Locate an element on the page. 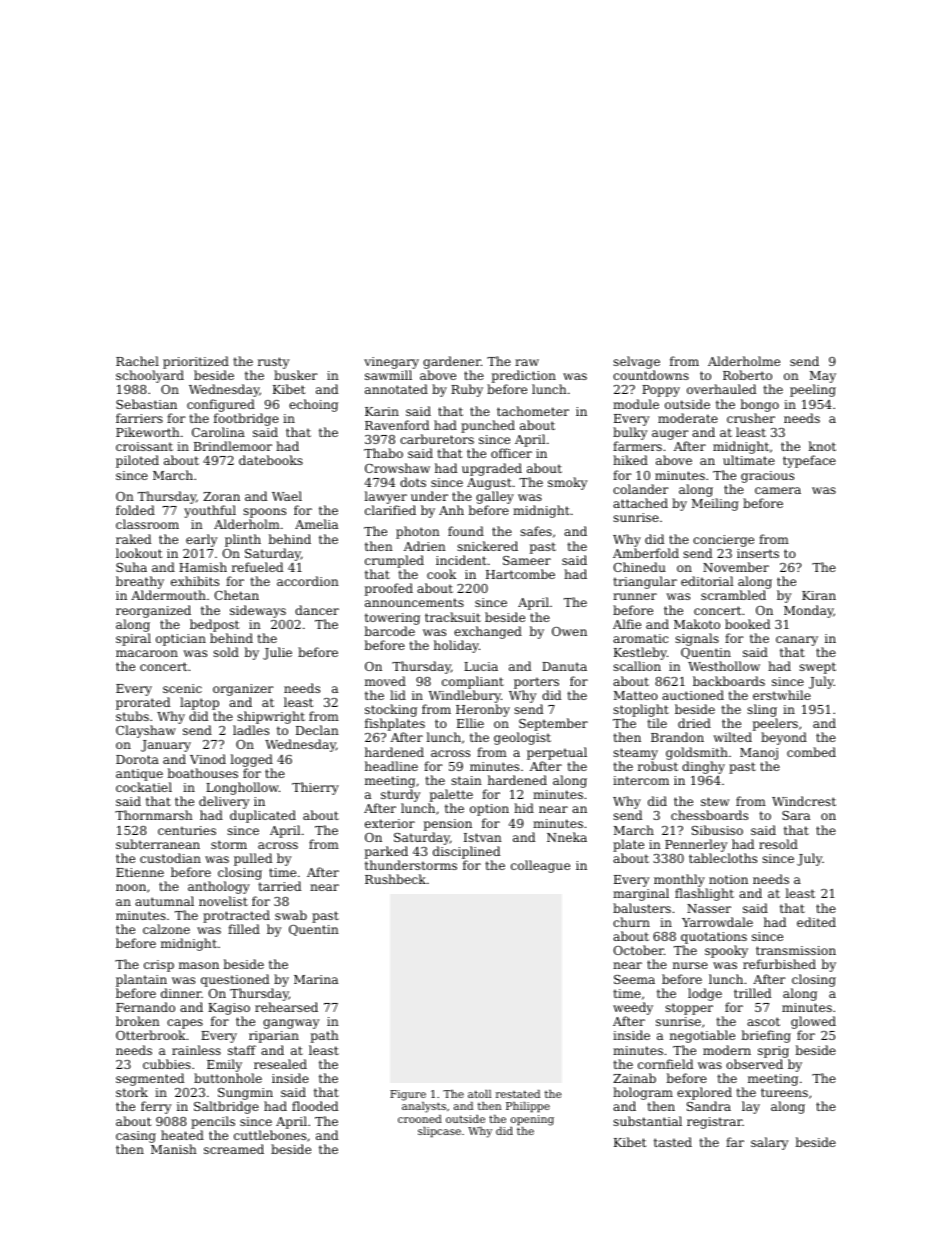 The height and width of the page is (1233, 952). churn is located at coordinates (631, 922).
